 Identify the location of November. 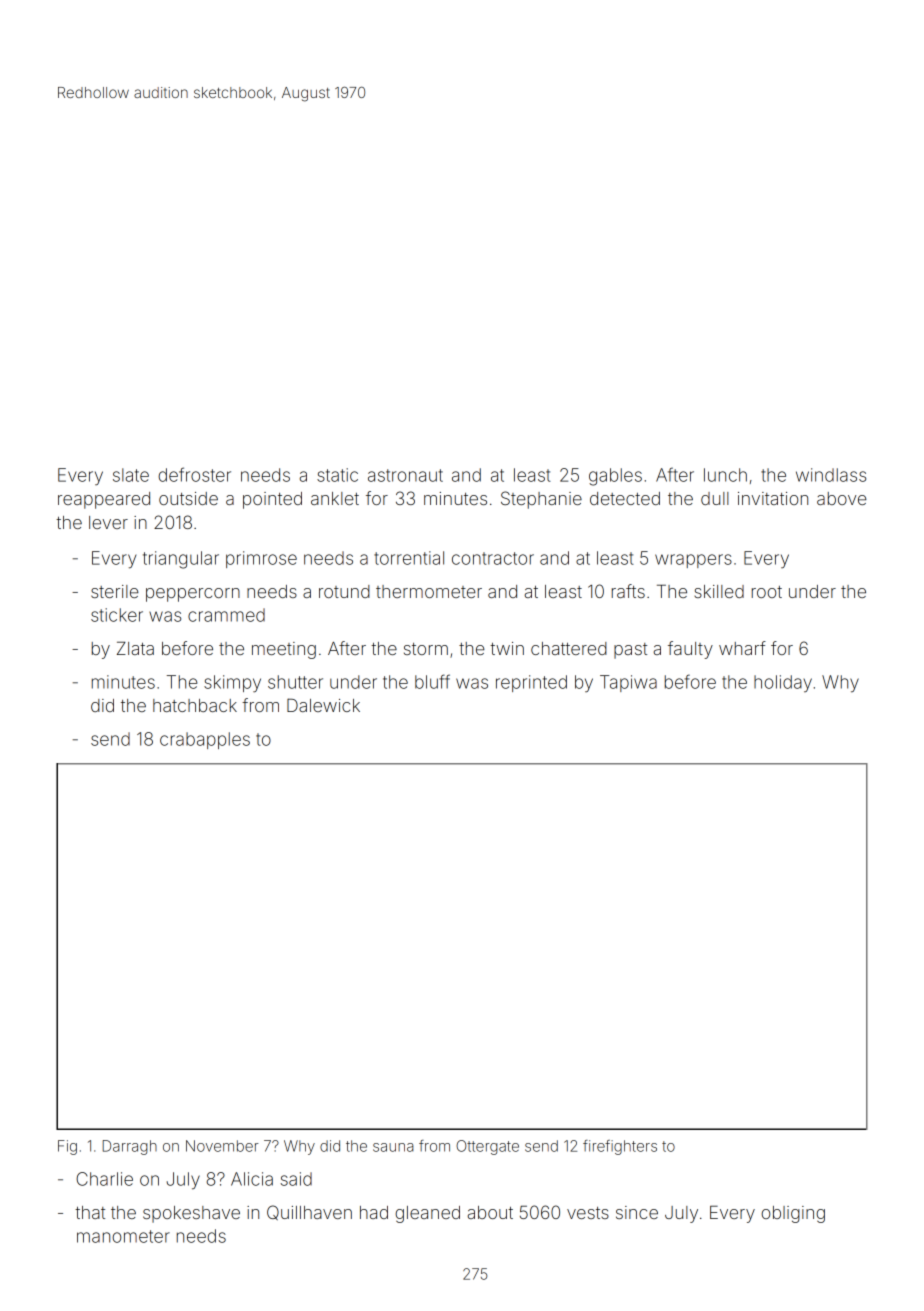
(222, 1146).
